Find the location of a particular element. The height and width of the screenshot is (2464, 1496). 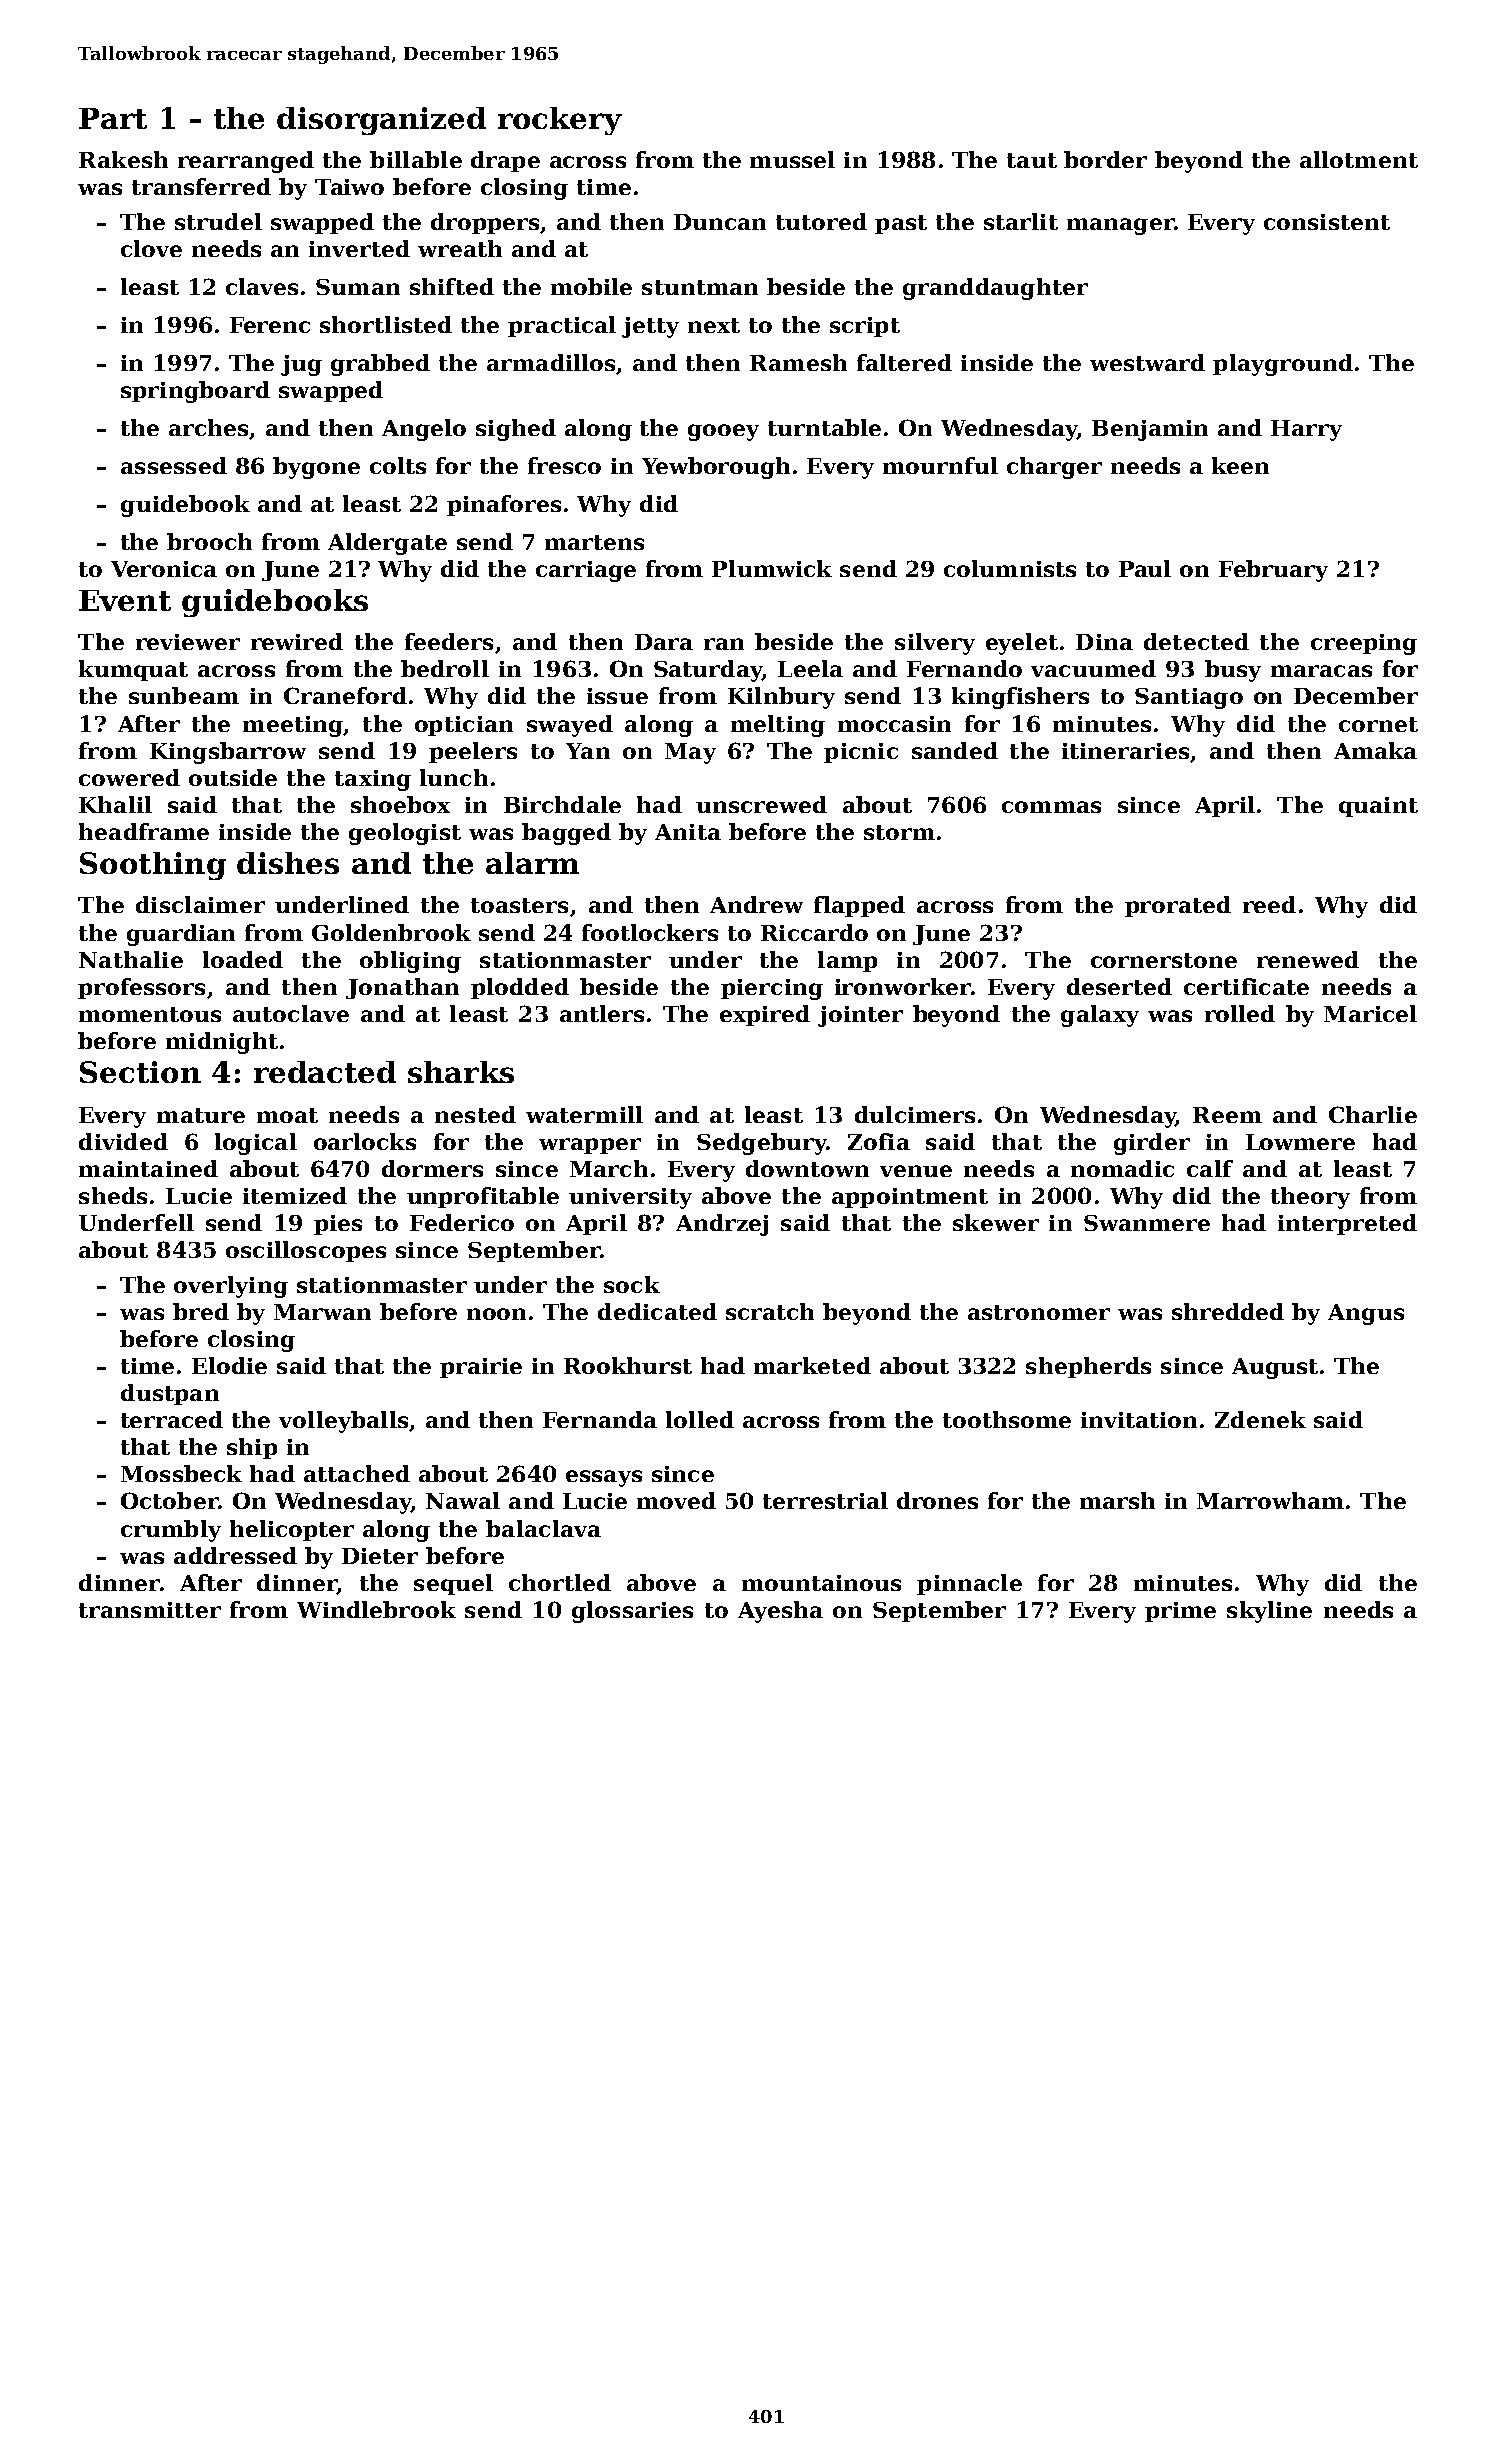

mature is located at coordinates (201, 1115).
